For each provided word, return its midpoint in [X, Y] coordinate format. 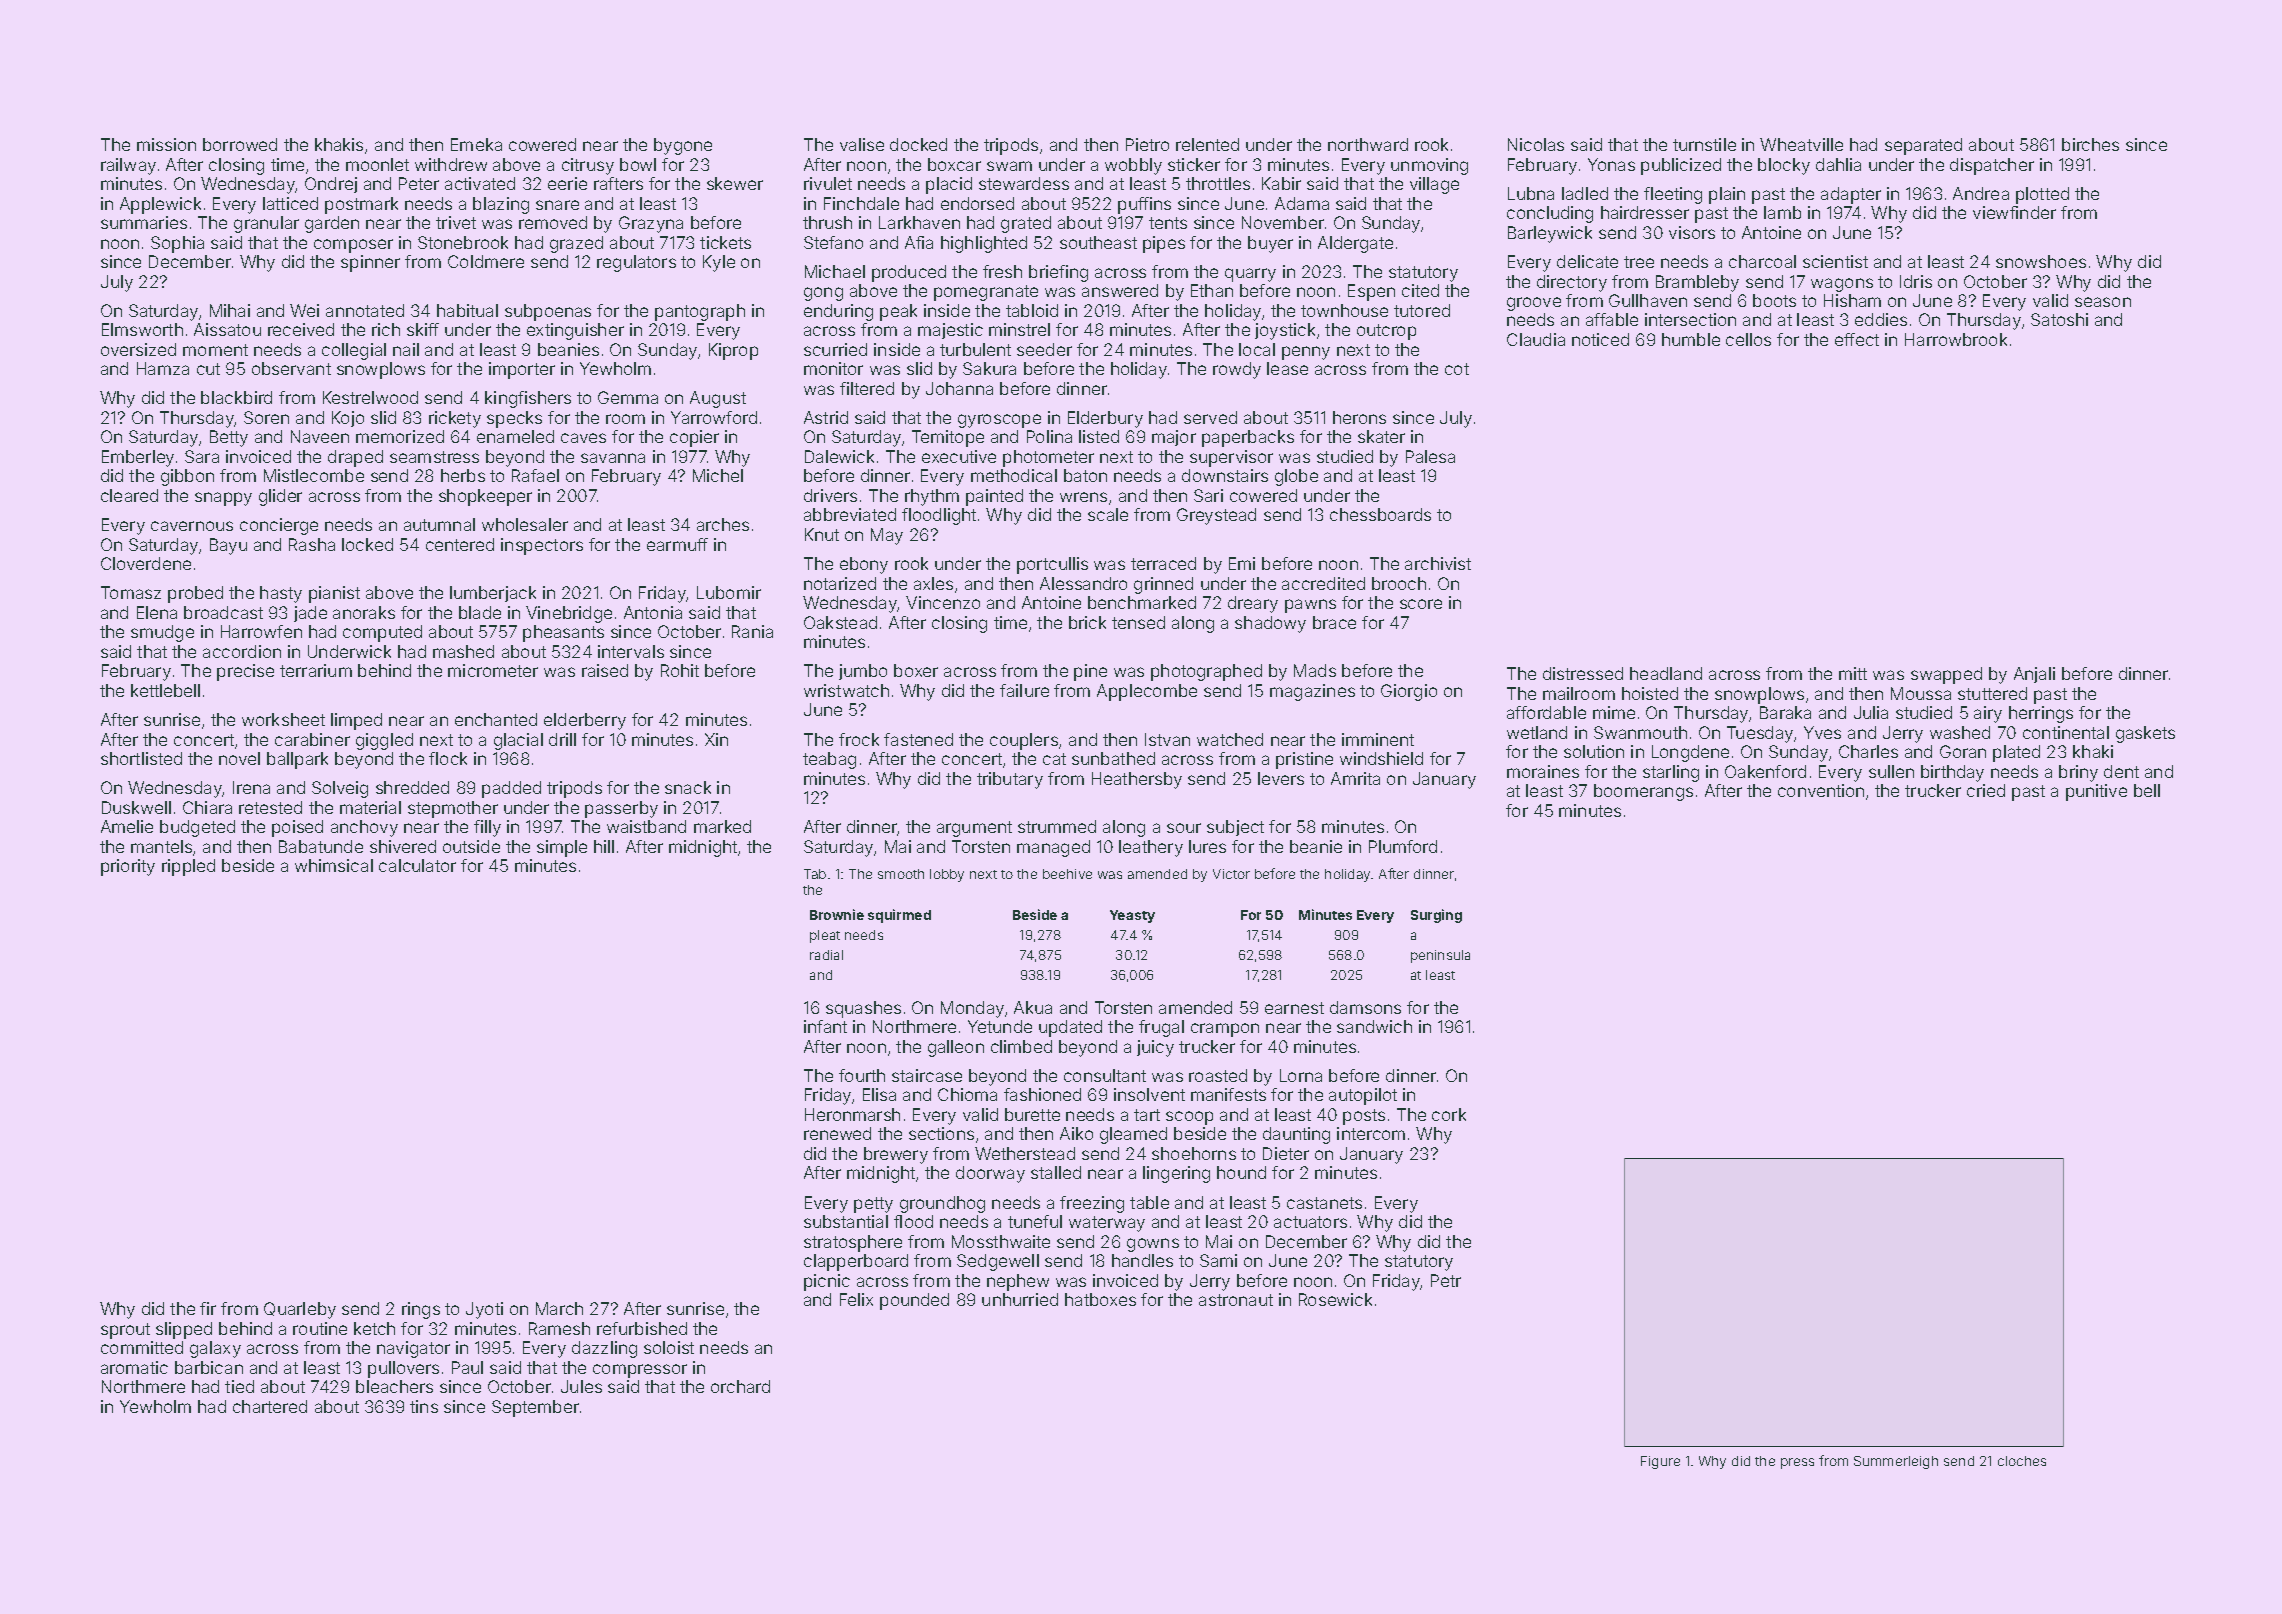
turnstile [1704, 144]
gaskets [2145, 734]
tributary [1010, 780]
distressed [1583, 673]
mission [166, 144]
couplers [1024, 741]
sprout [125, 1331]
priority [128, 867]
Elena [157, 612]
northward [1368, 144]
